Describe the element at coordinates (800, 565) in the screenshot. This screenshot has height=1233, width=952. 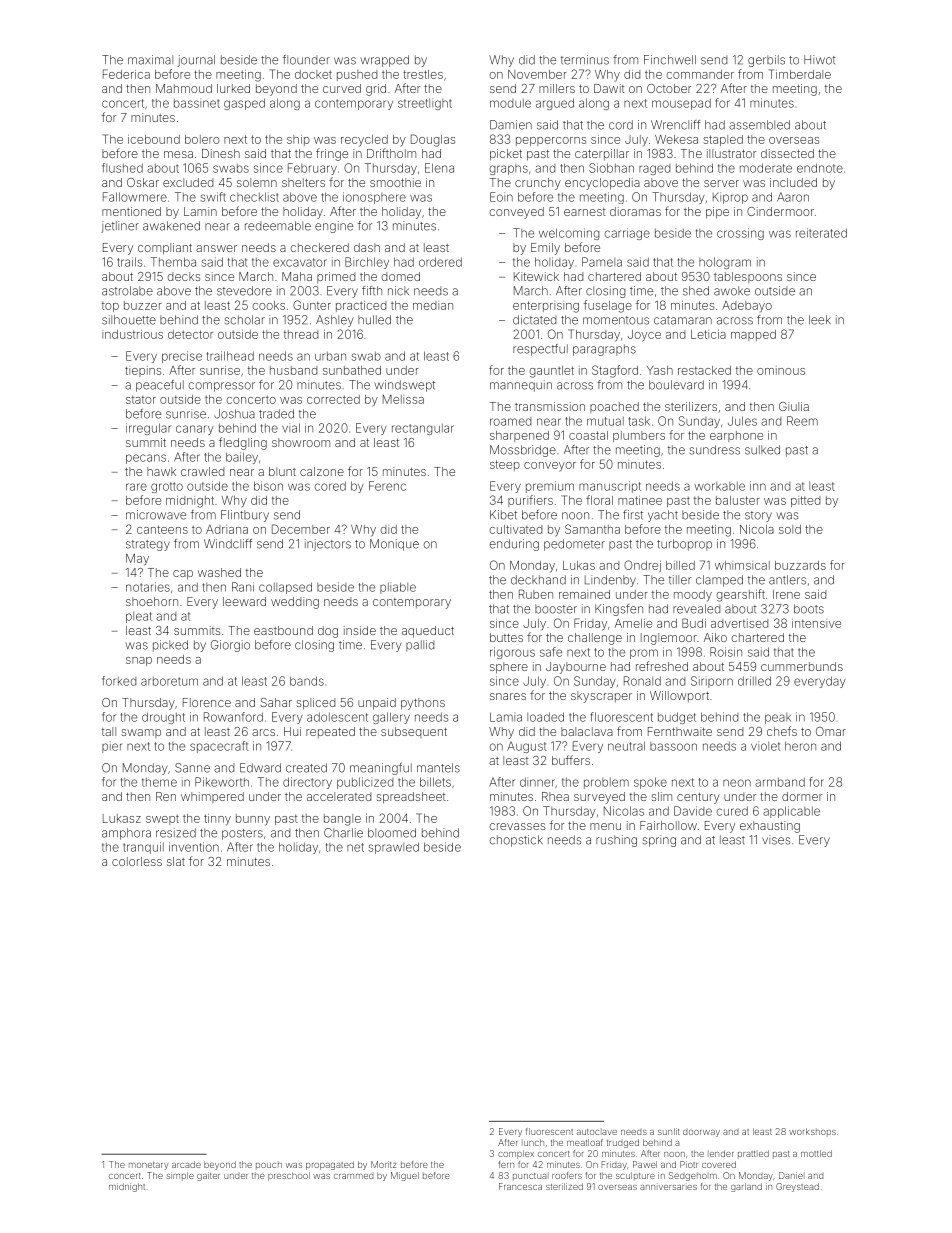
I see `buzzards` at that location.
